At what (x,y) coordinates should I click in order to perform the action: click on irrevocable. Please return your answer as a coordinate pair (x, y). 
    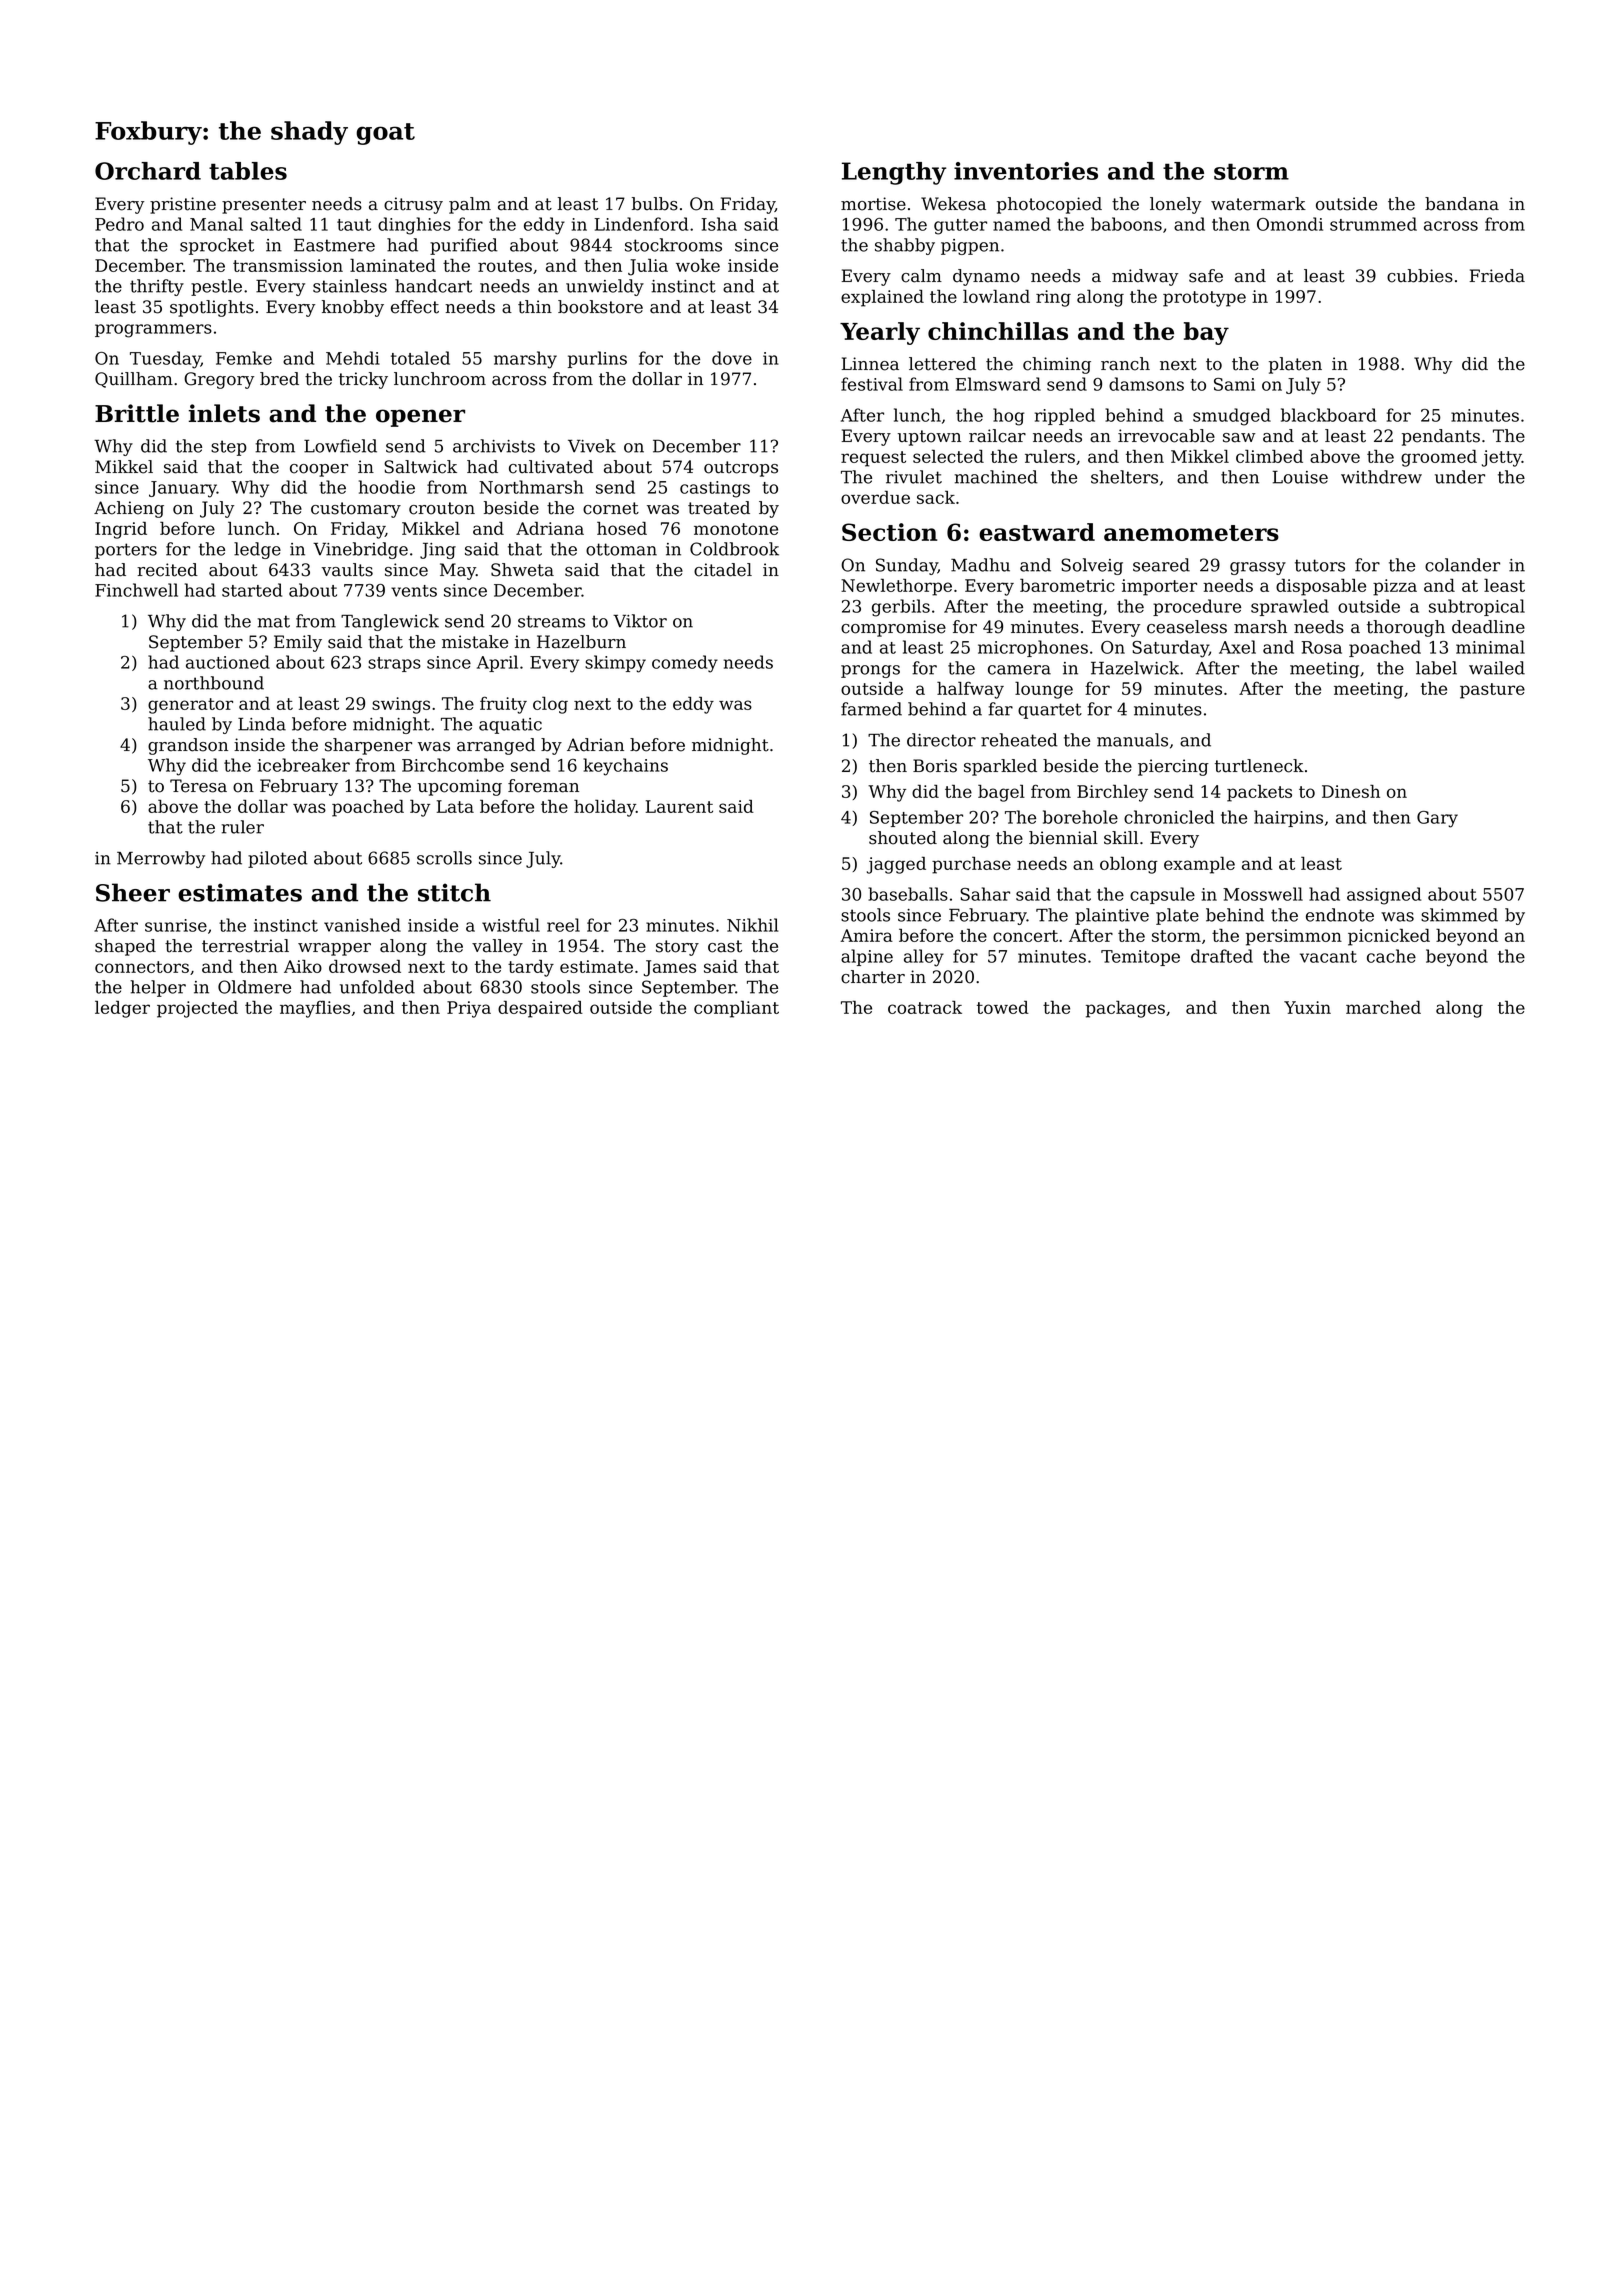
    Looking at the image, I should click on (1166, 436).
